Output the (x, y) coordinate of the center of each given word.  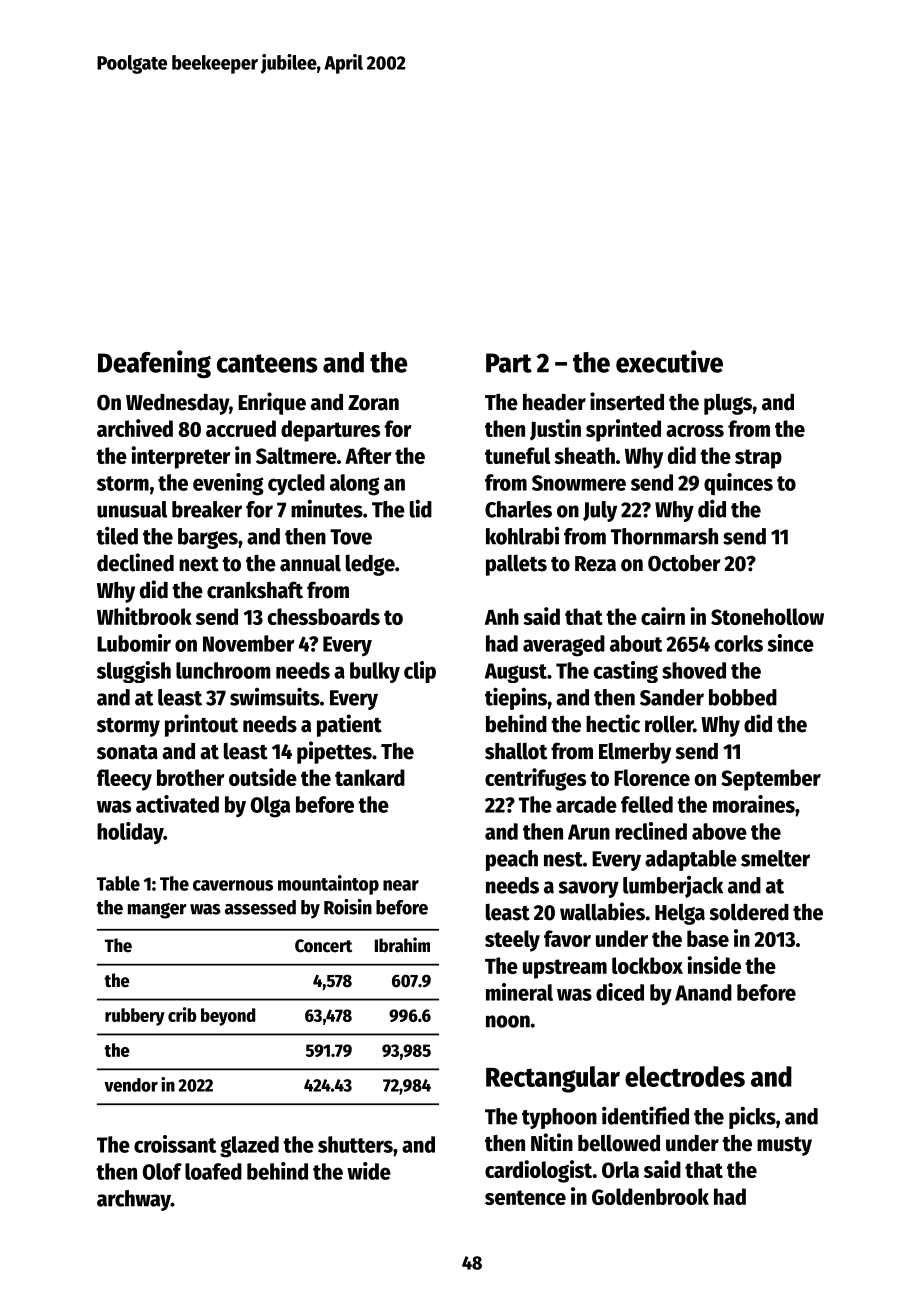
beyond (228, 1017)
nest (563, 859)
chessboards (323, 616)
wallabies (602, 911)
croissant (175, 1144)
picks (752, 1117)
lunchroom (223, 670)
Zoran (373, 403)
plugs (728, 404)
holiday (130, 833)
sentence (525, 1197)
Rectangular (553, 1079)
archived (135, 428)
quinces (738, 484)
